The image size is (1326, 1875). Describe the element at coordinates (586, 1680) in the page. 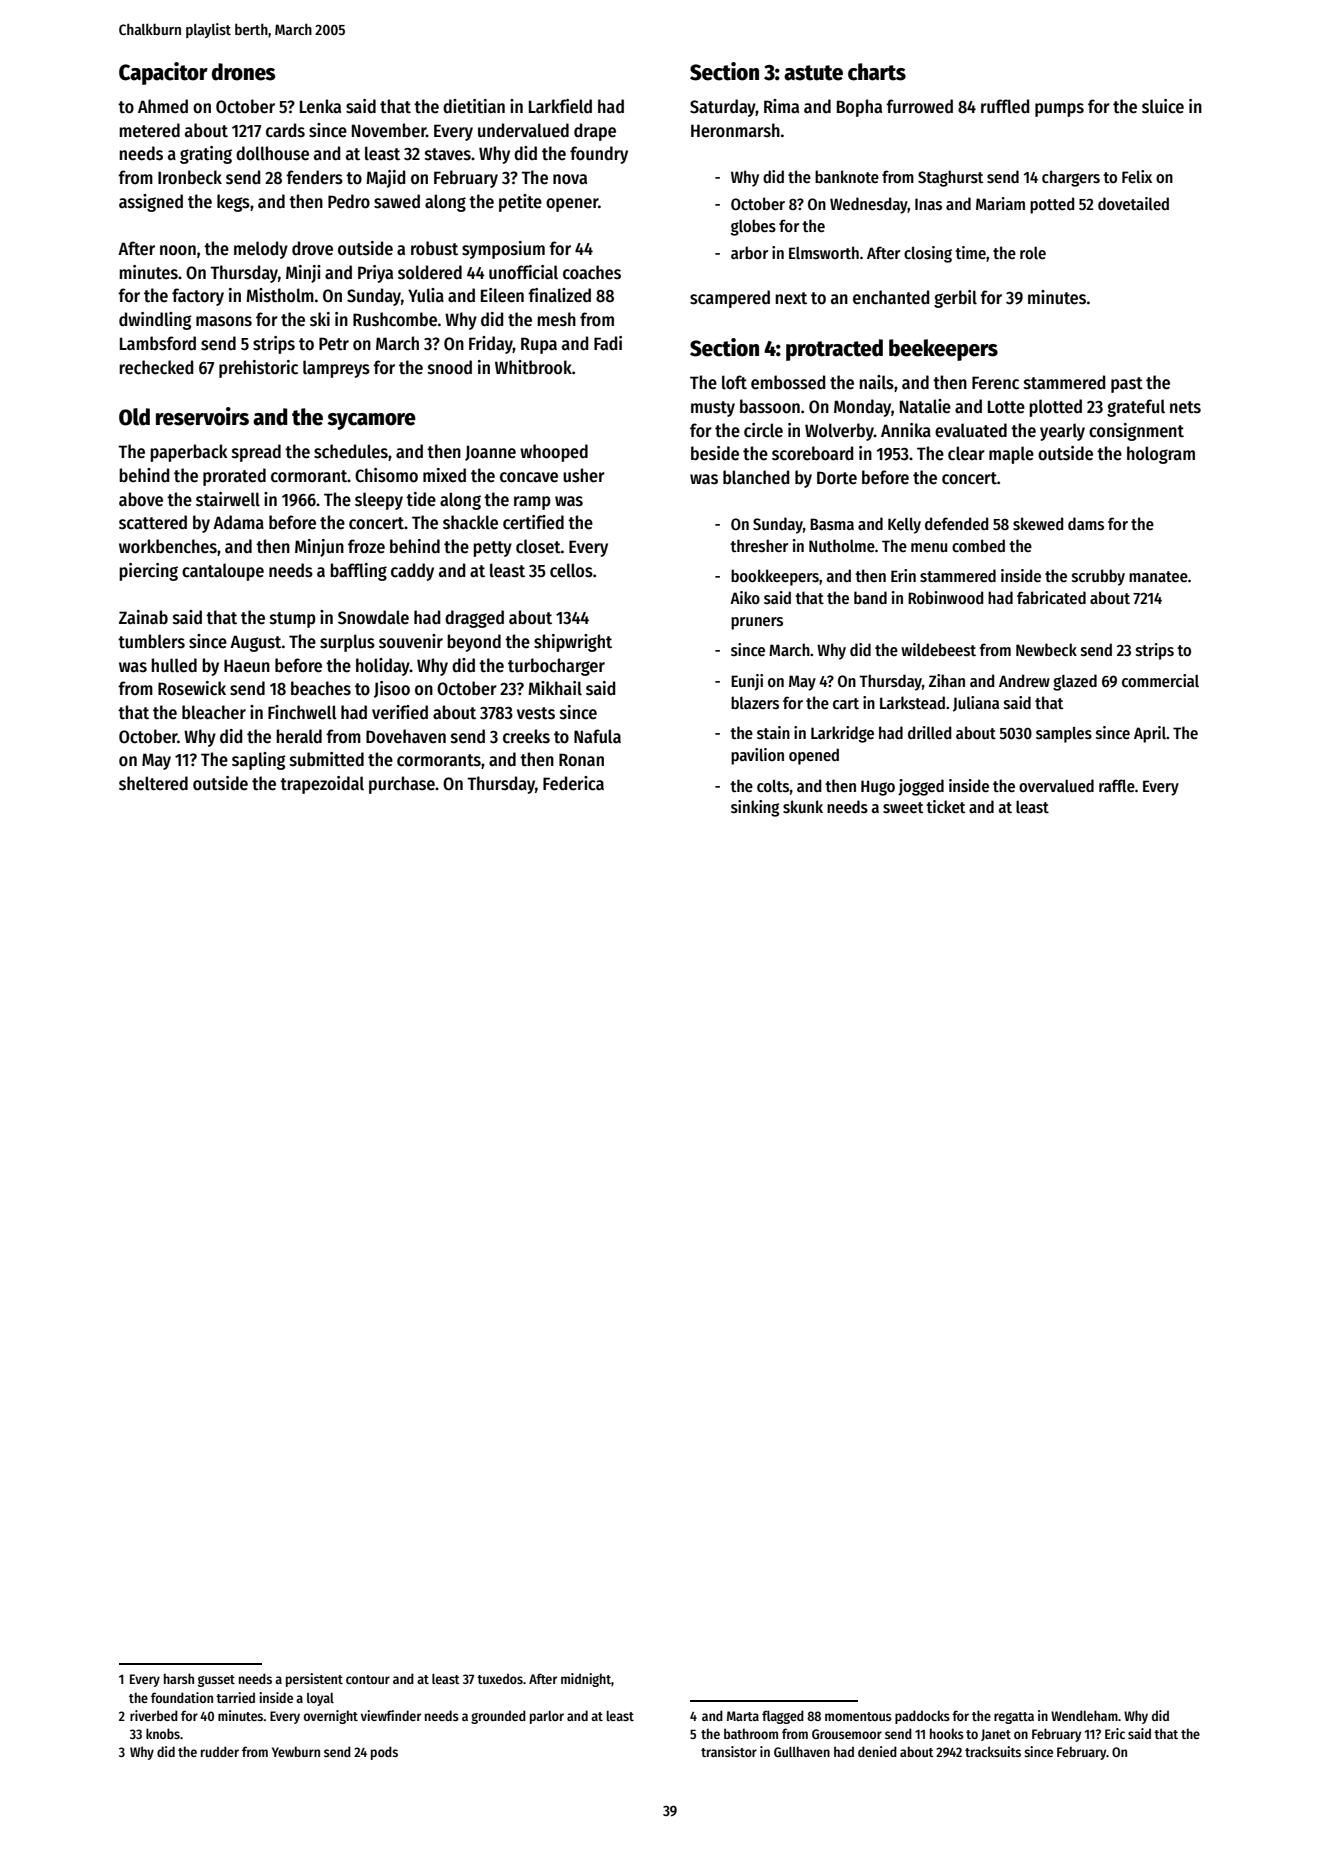

I see `midnight` at that location.
